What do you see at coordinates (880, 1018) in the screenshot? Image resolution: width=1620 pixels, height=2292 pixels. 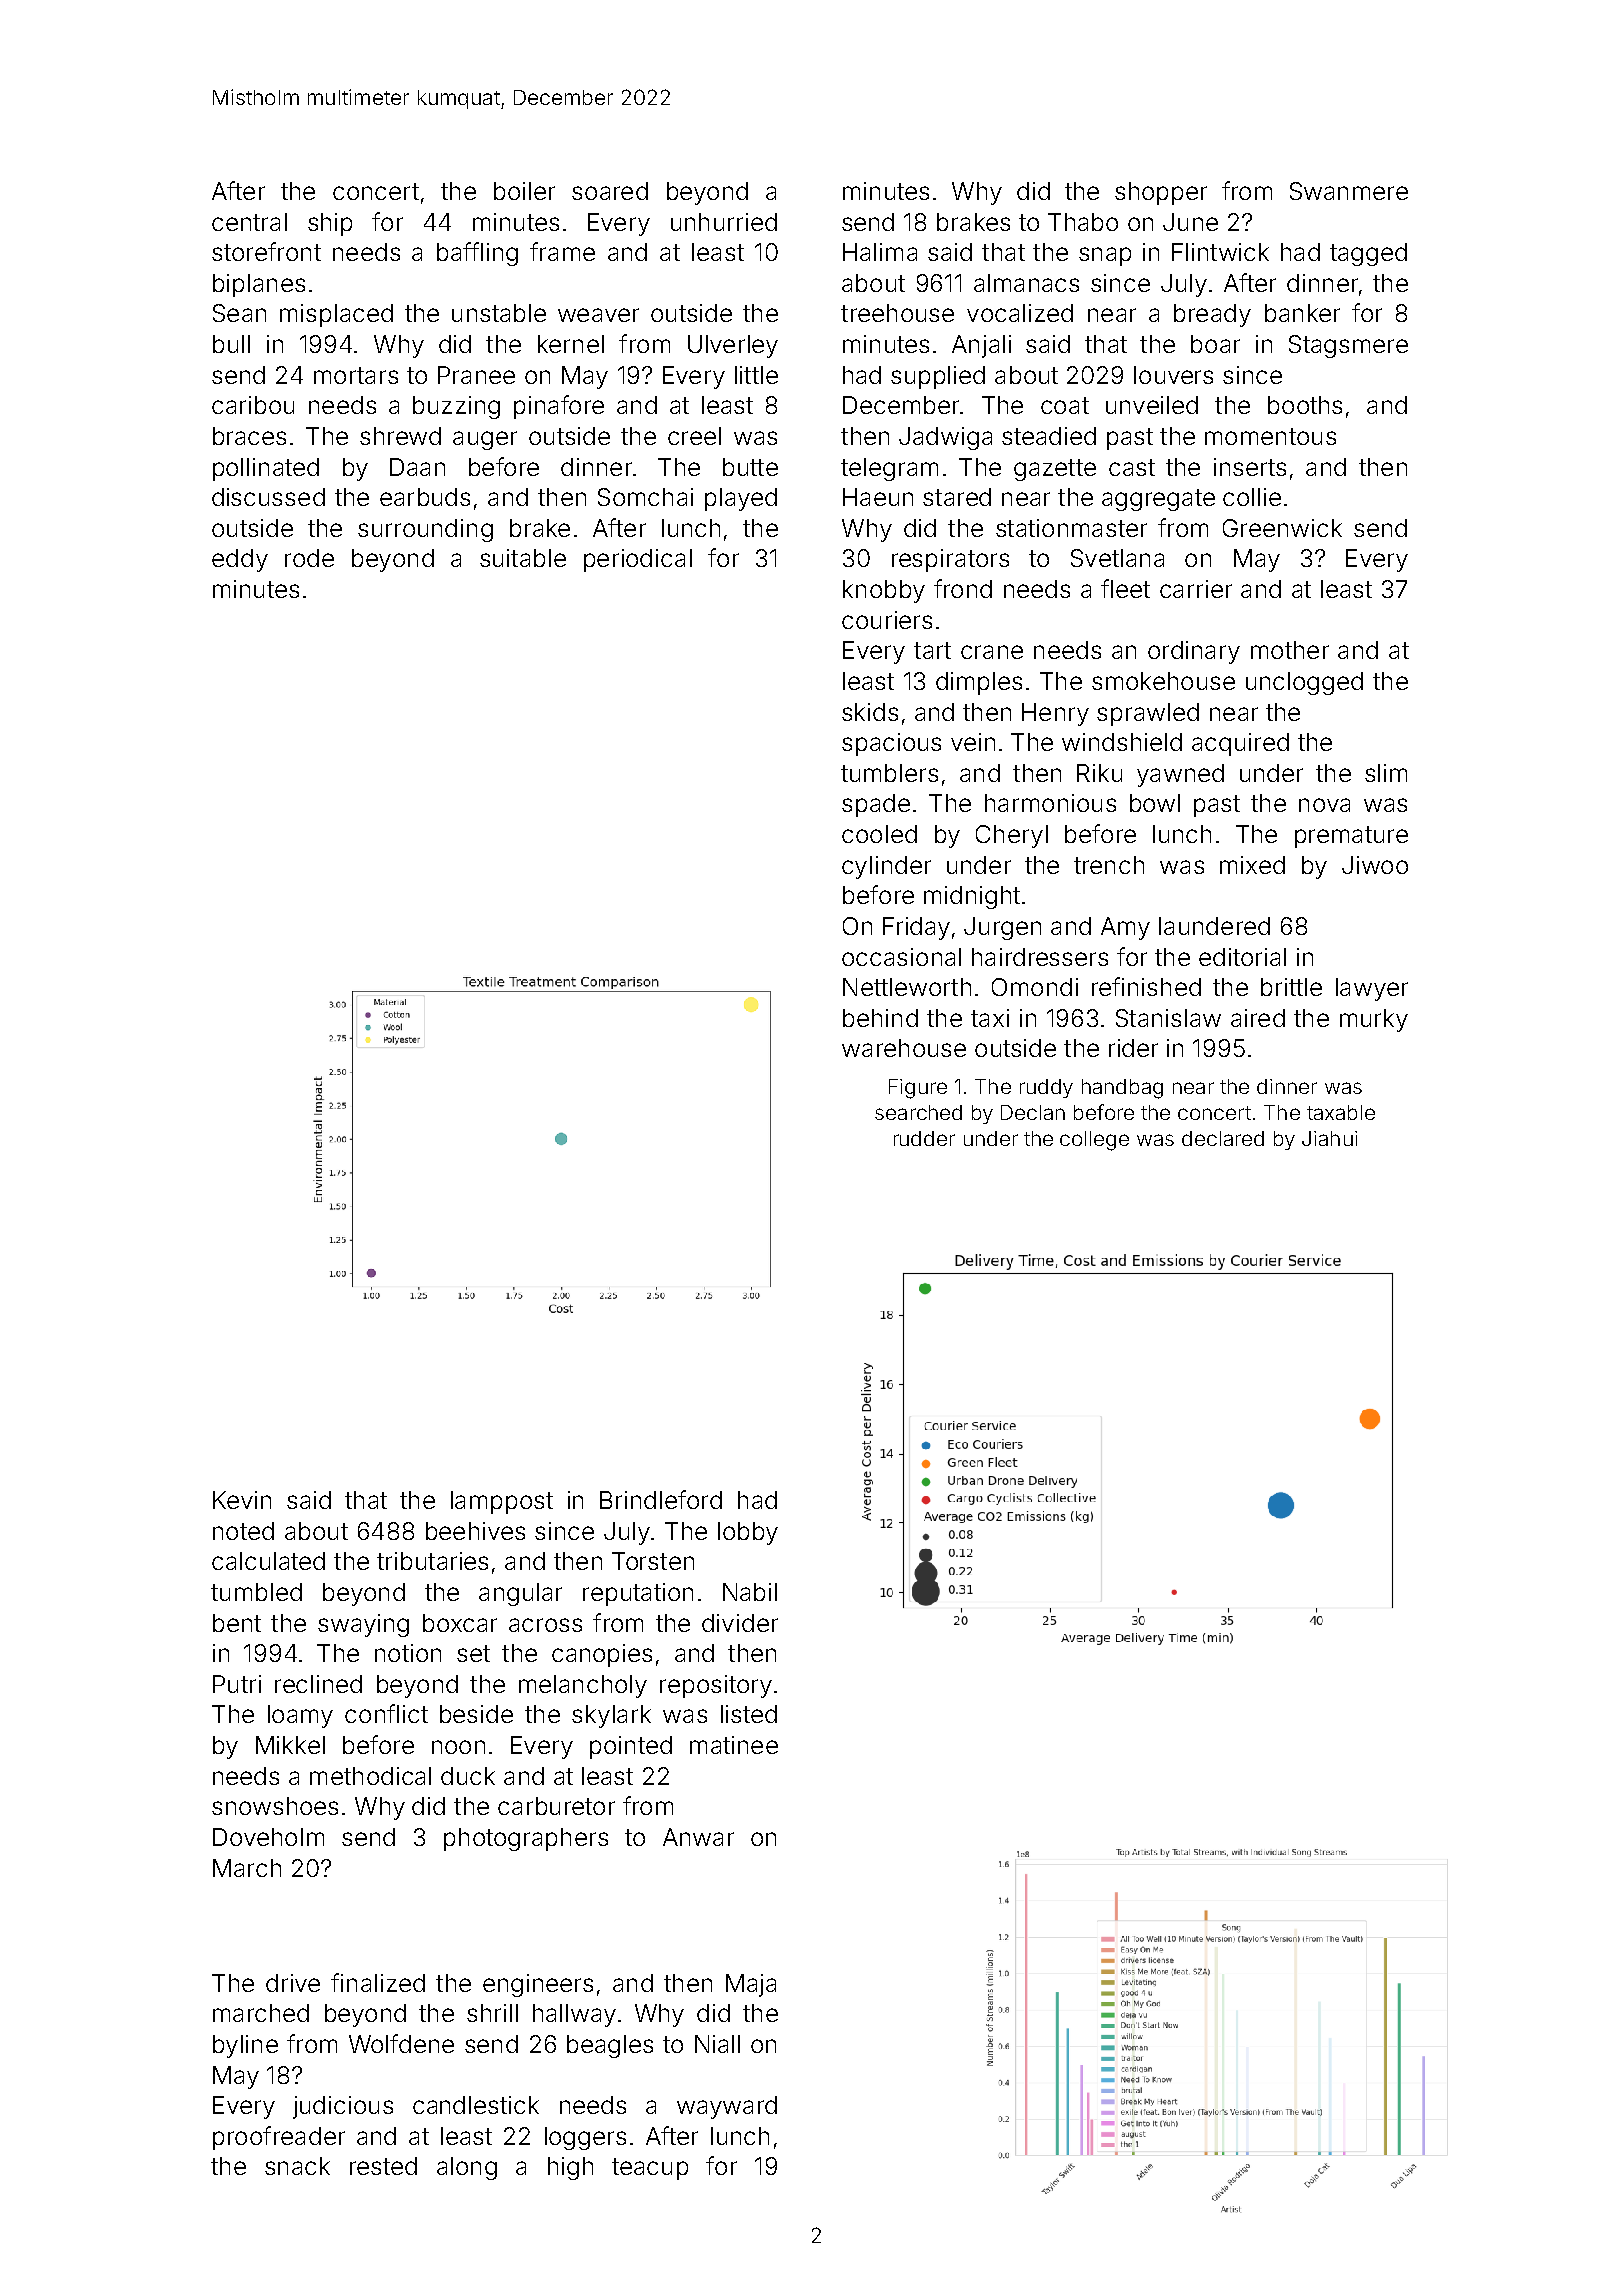 I see `behind` at bounding box center [880, 1018].
